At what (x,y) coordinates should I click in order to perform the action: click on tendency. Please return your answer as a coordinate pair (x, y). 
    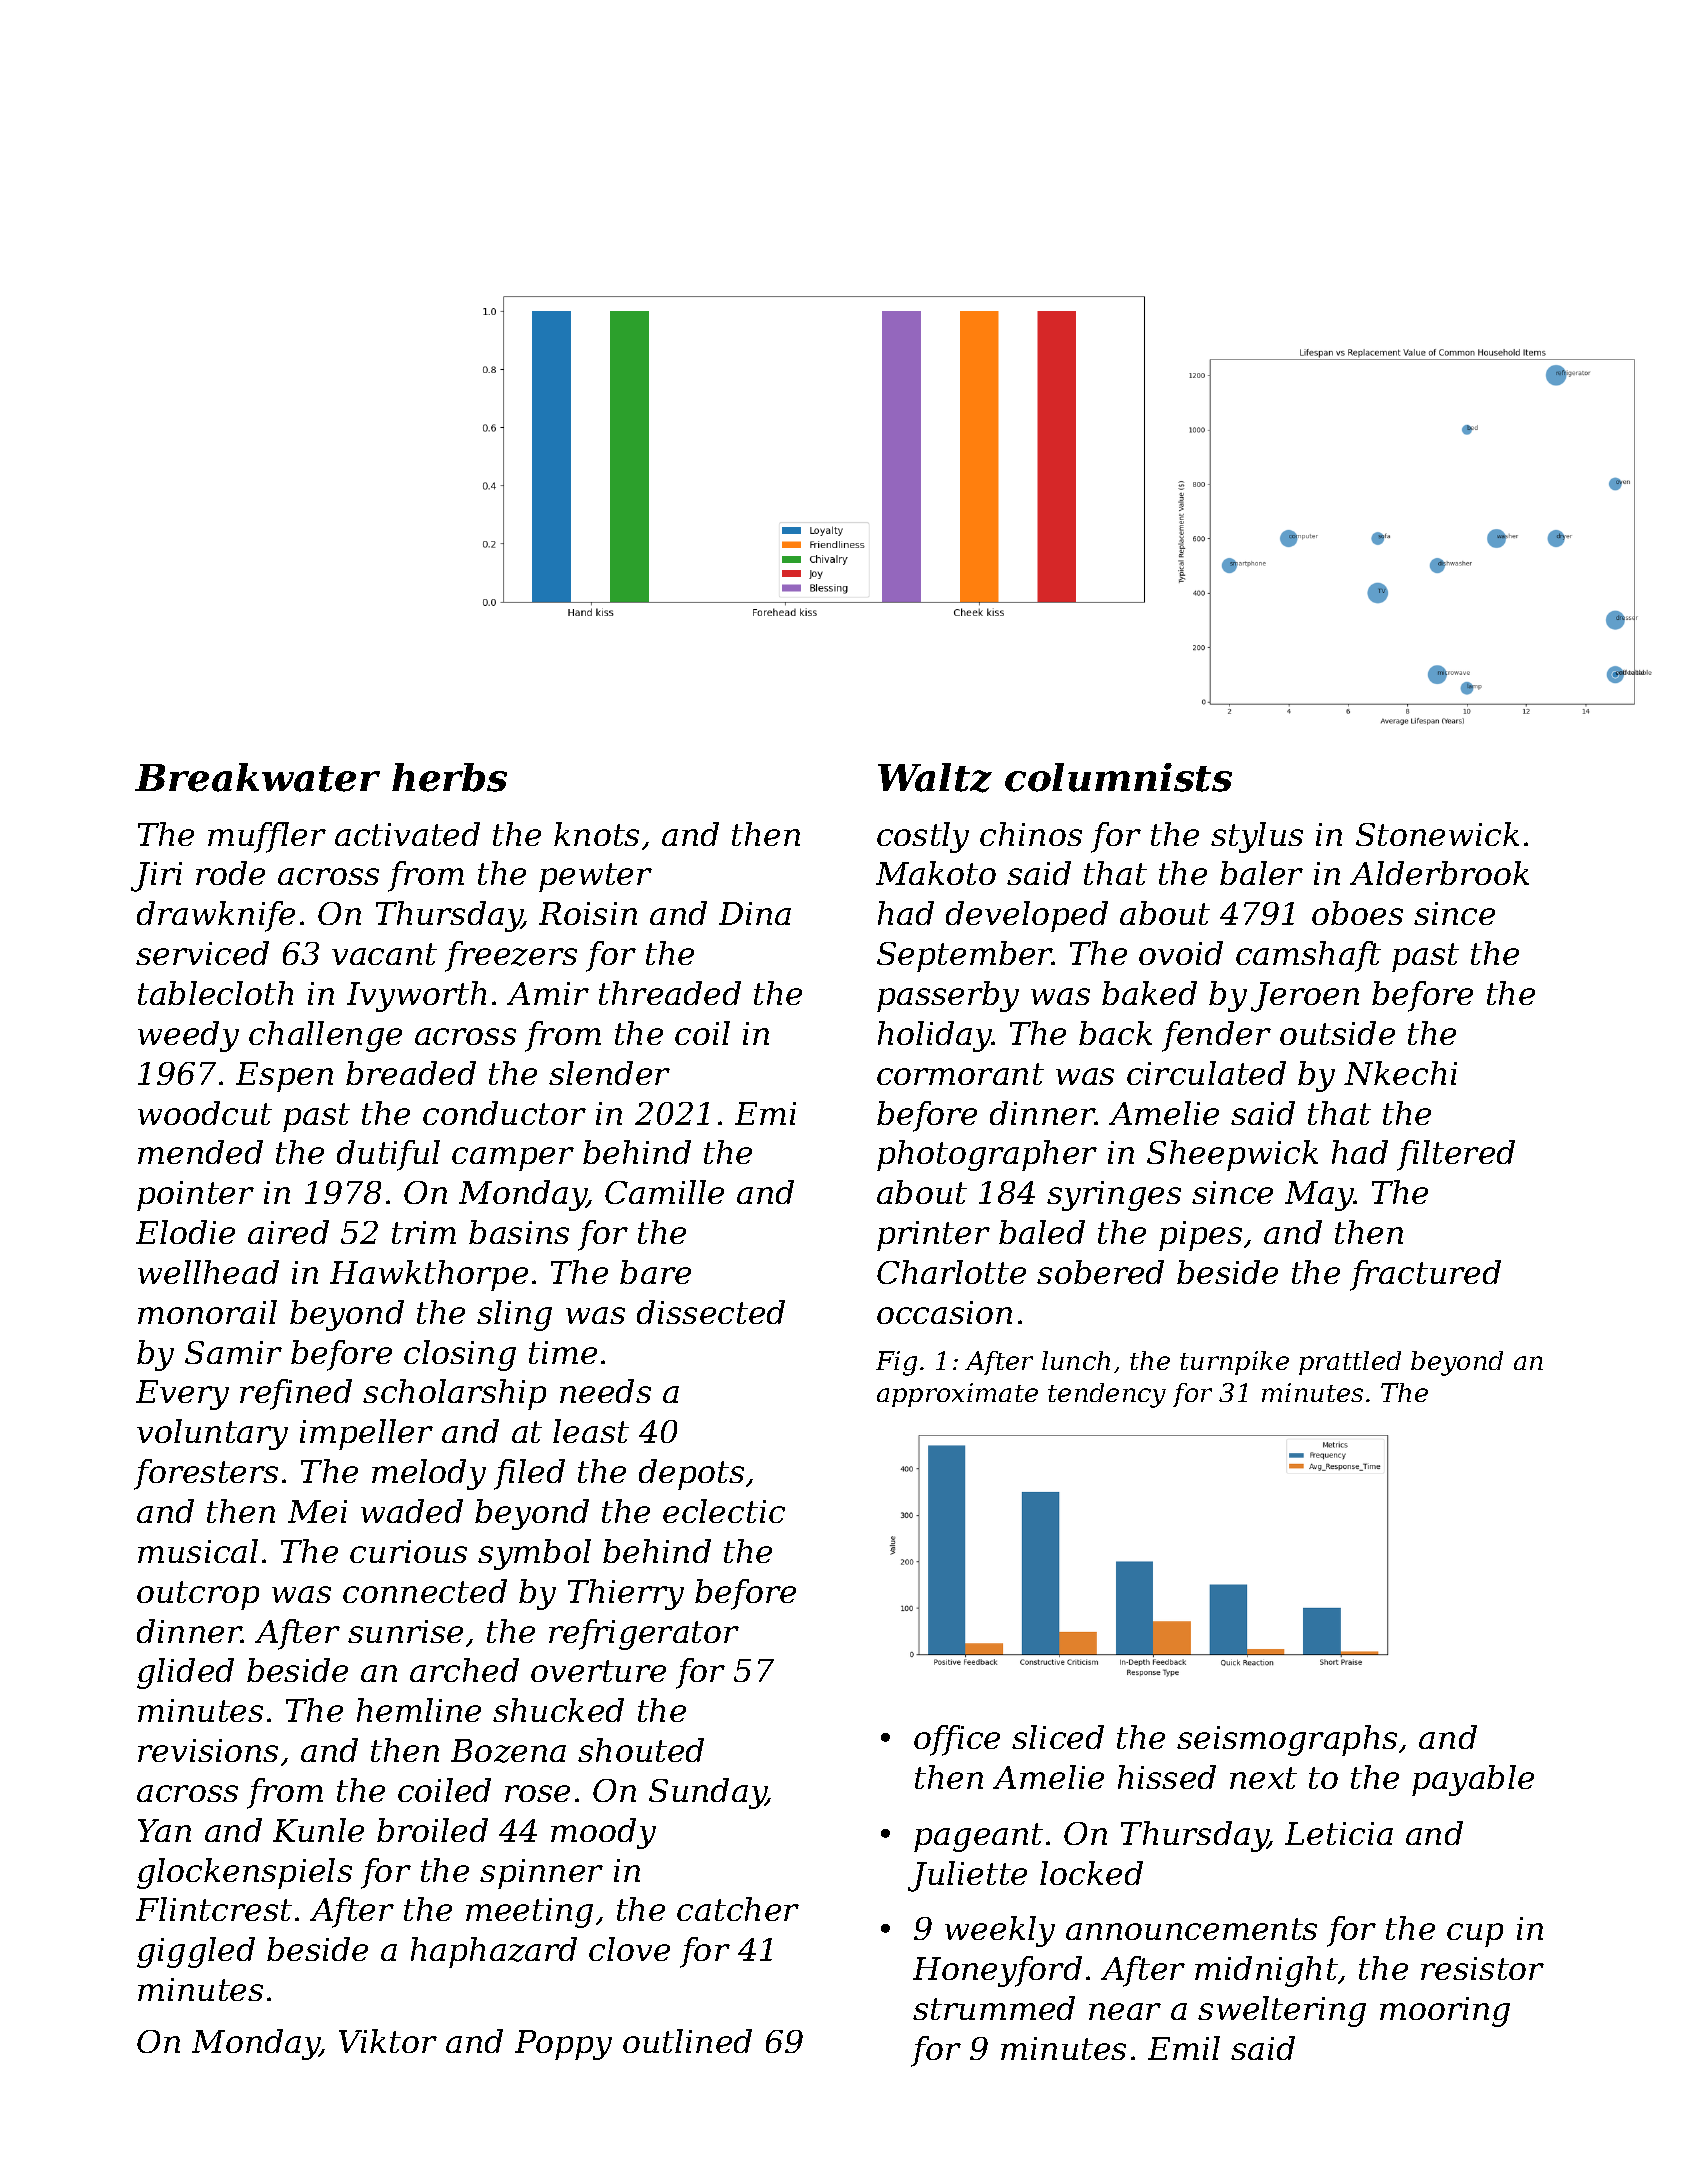
    Looking at the image, I should click on (1107, 1395).
